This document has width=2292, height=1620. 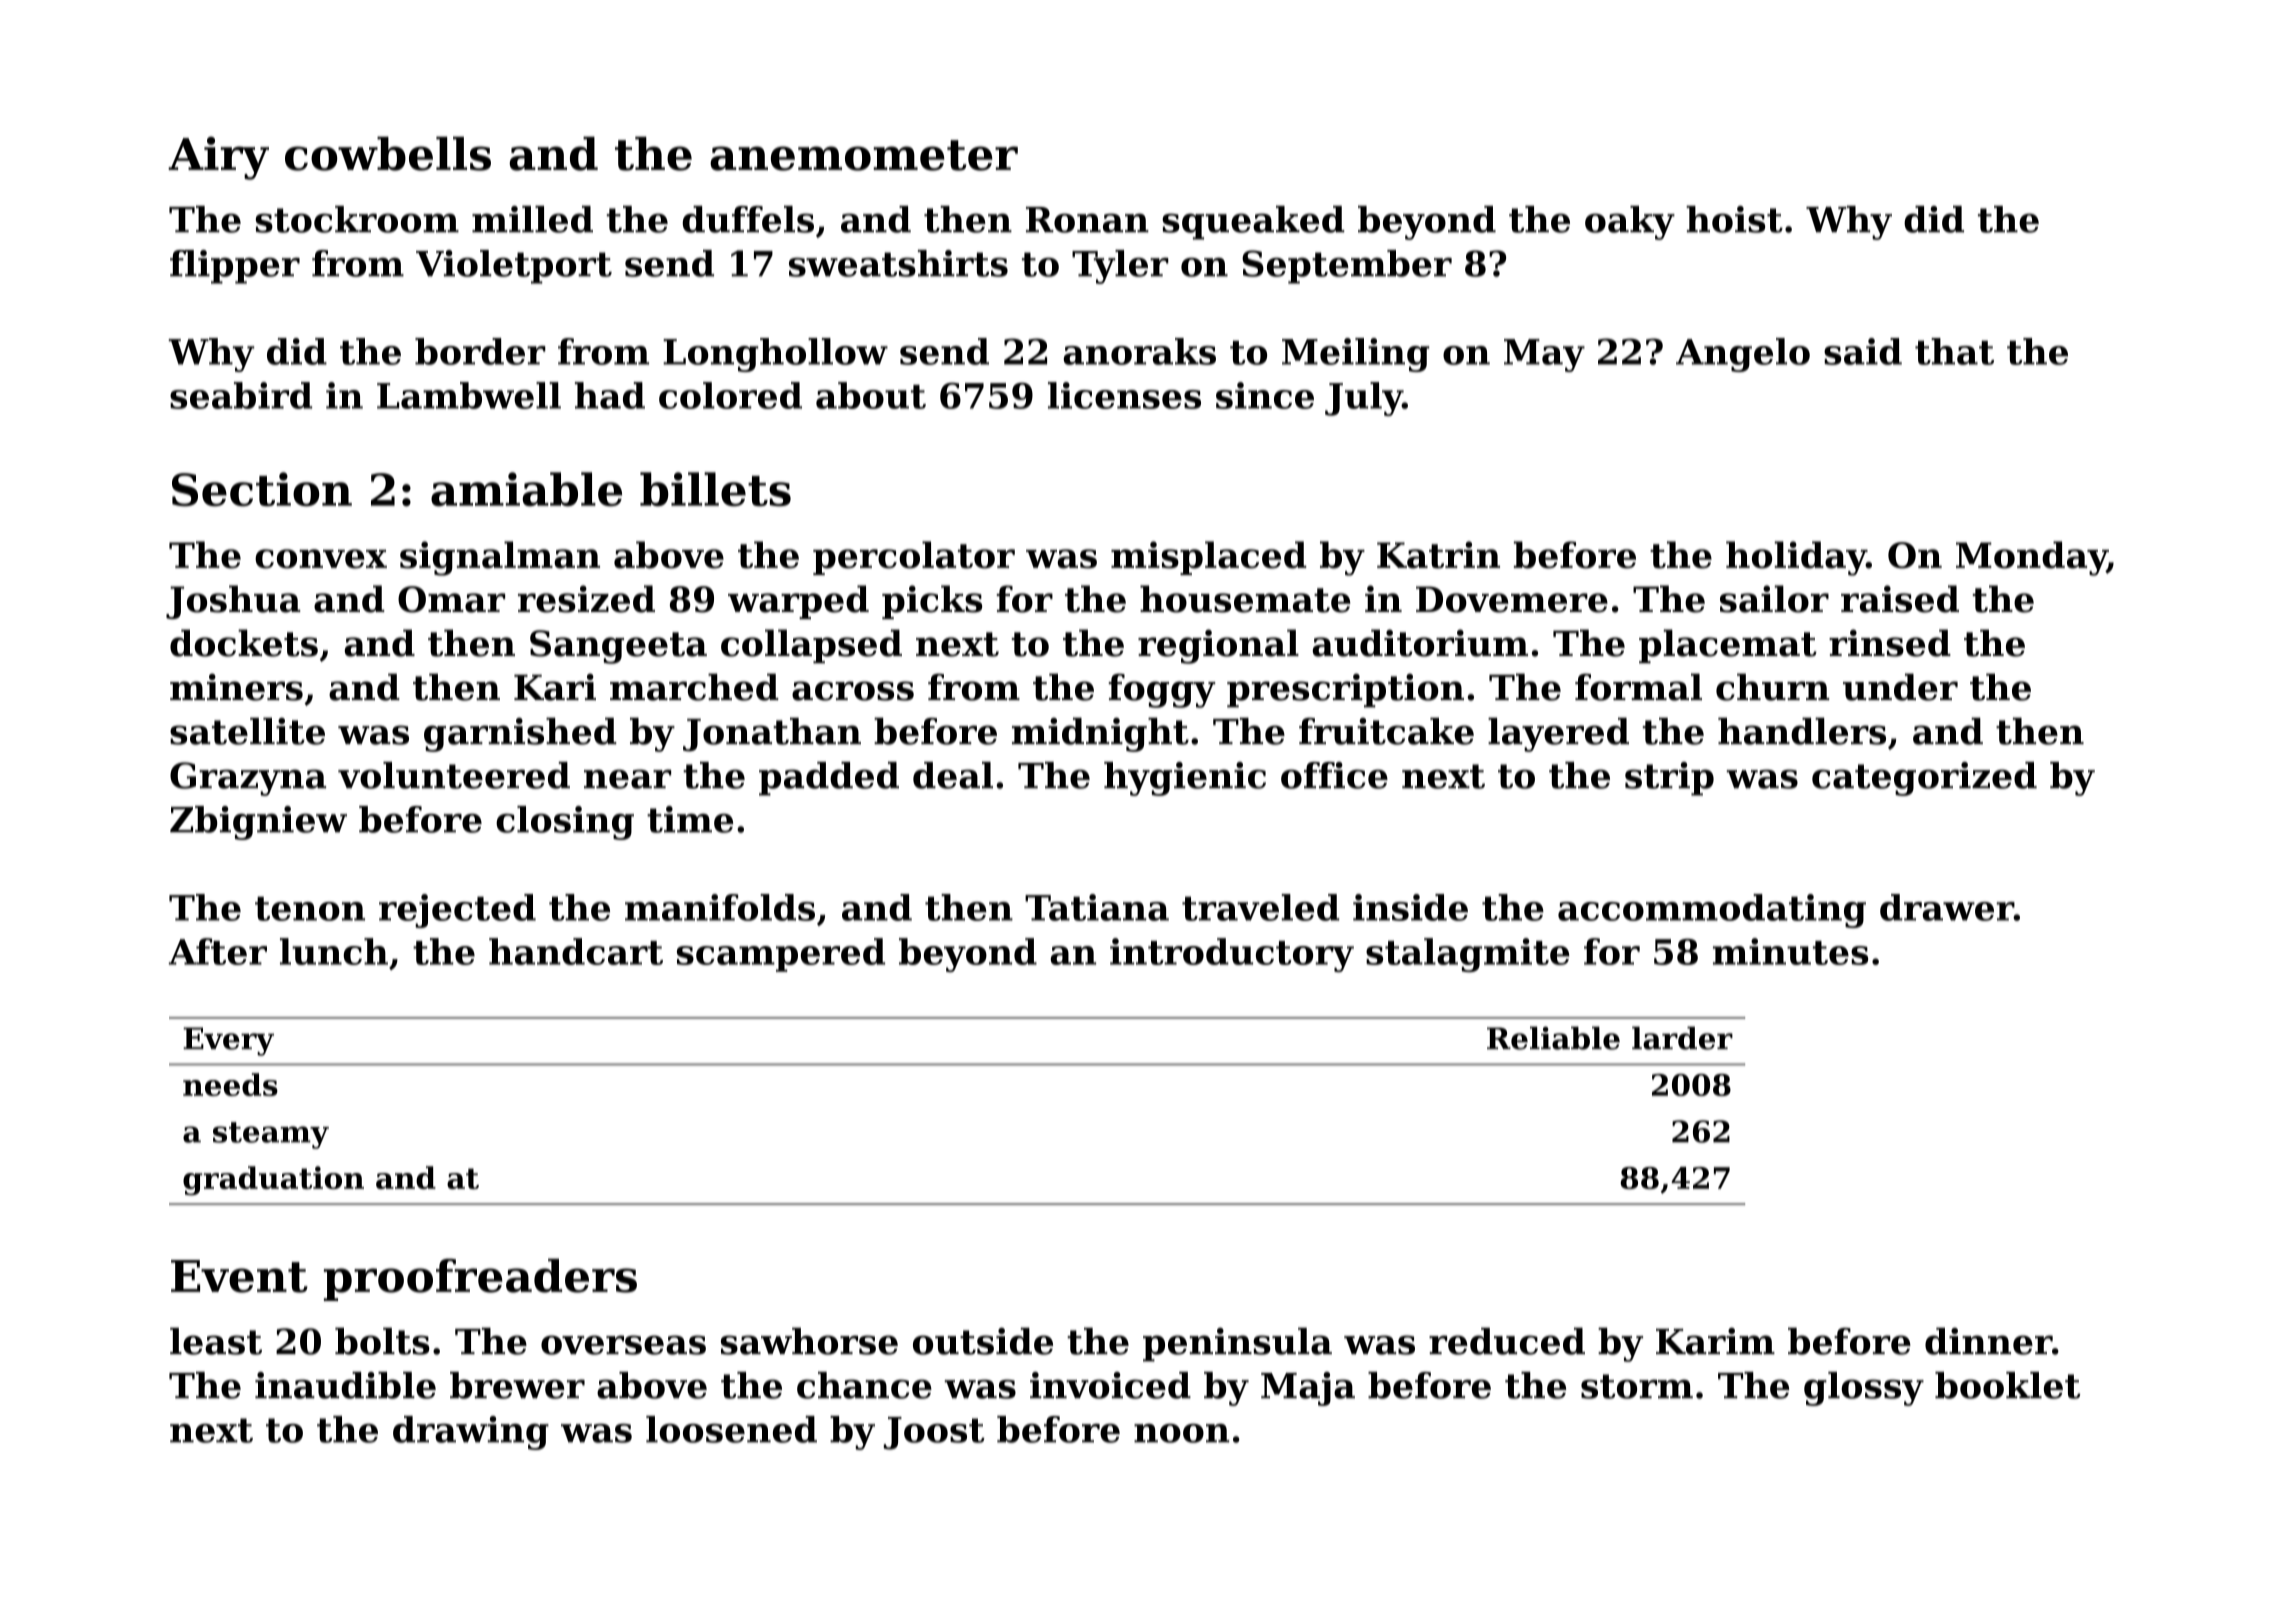 I want to click on outside, so click(x=983, y=1341).
